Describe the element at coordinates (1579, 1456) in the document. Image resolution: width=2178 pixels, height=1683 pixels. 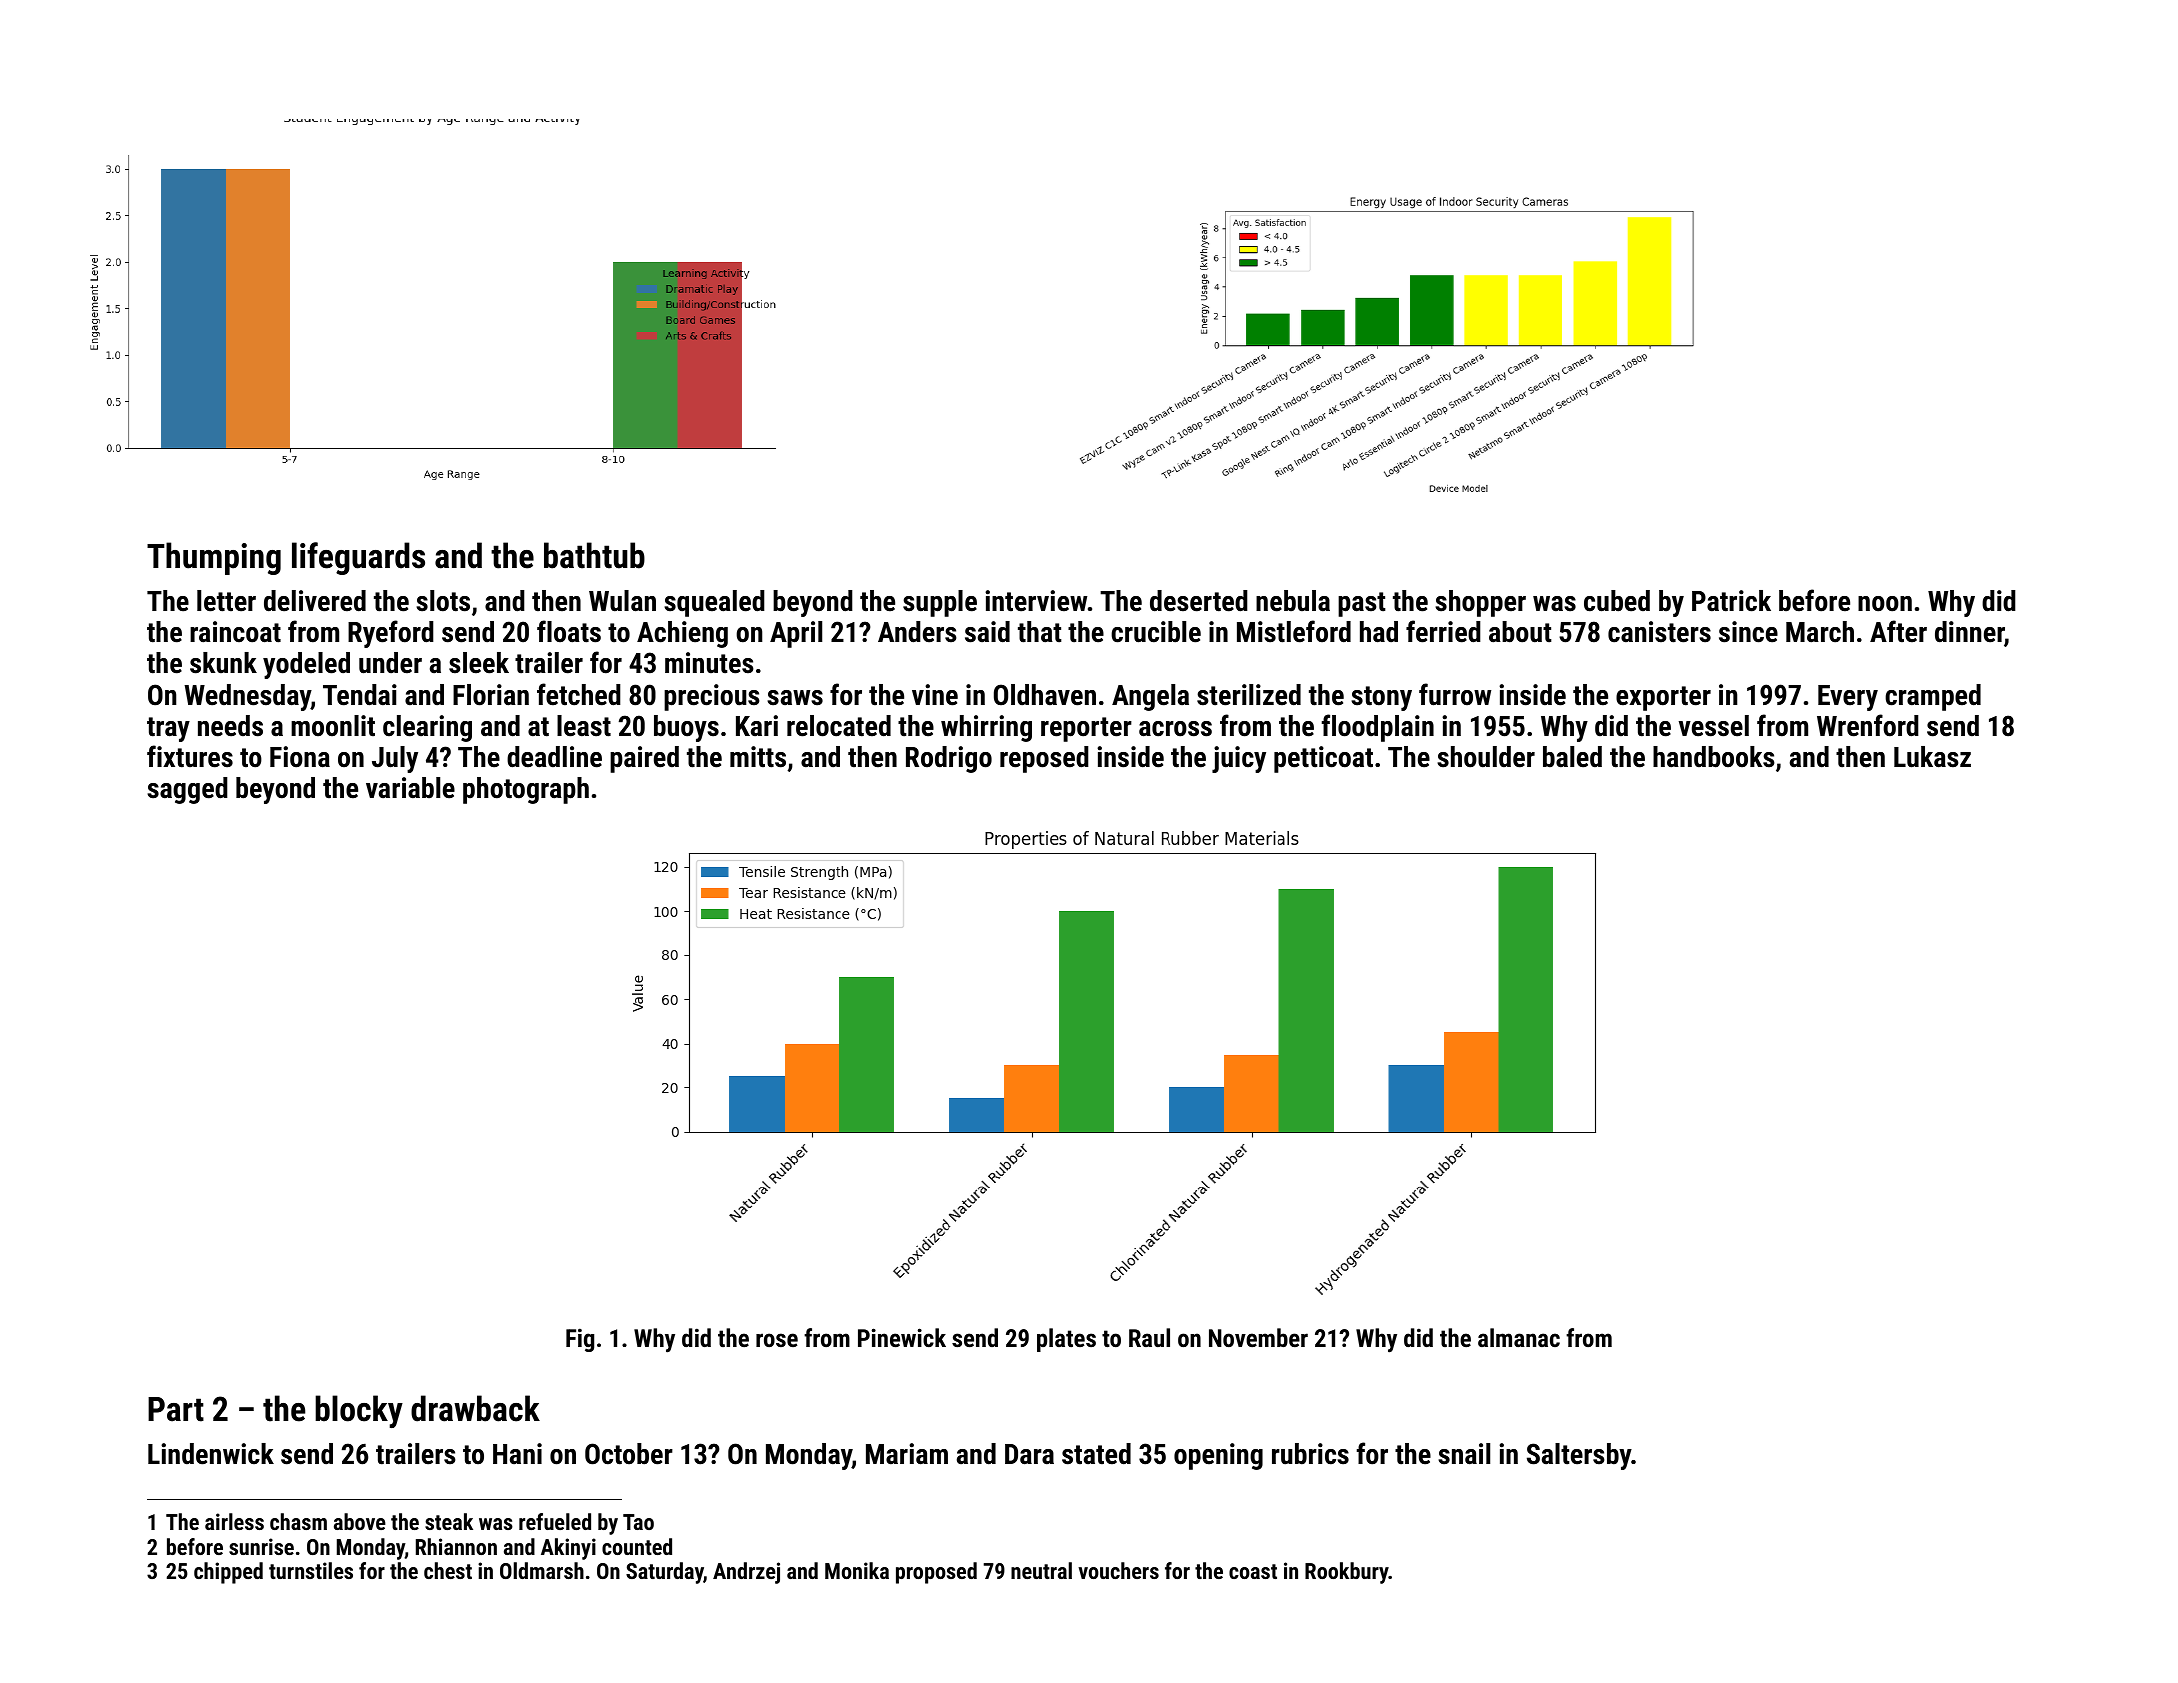
I see `Saltersby` at that location.
